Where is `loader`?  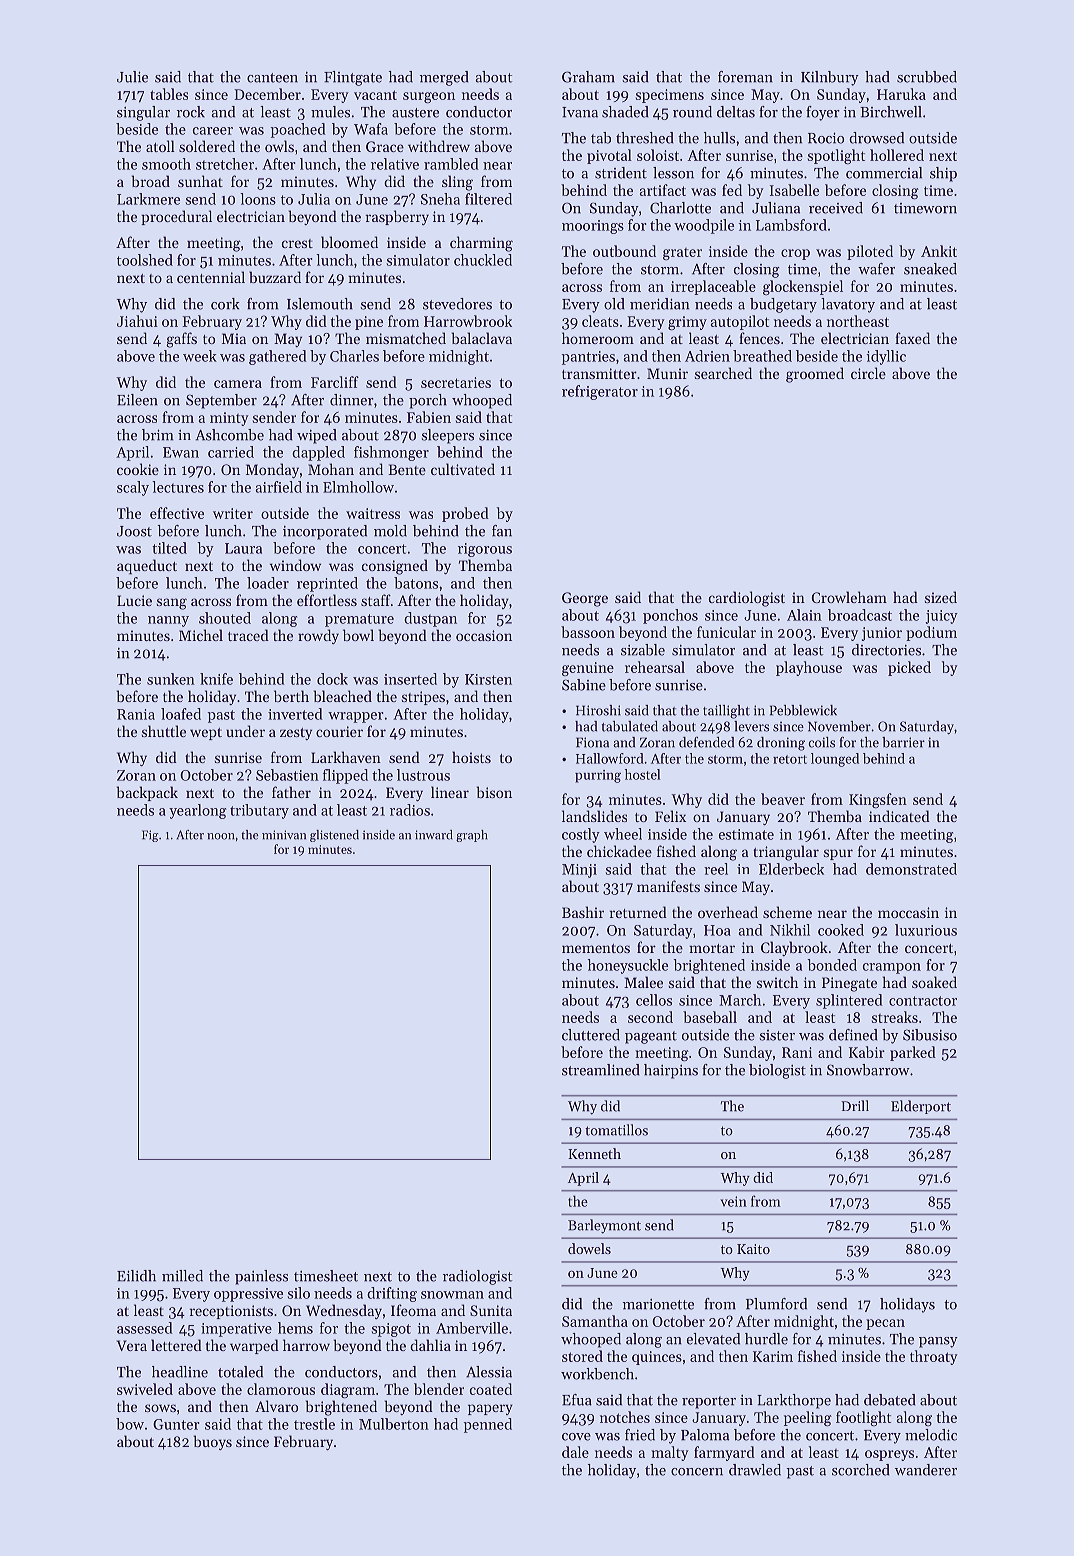 loader is located at coordinates (268, 583).
